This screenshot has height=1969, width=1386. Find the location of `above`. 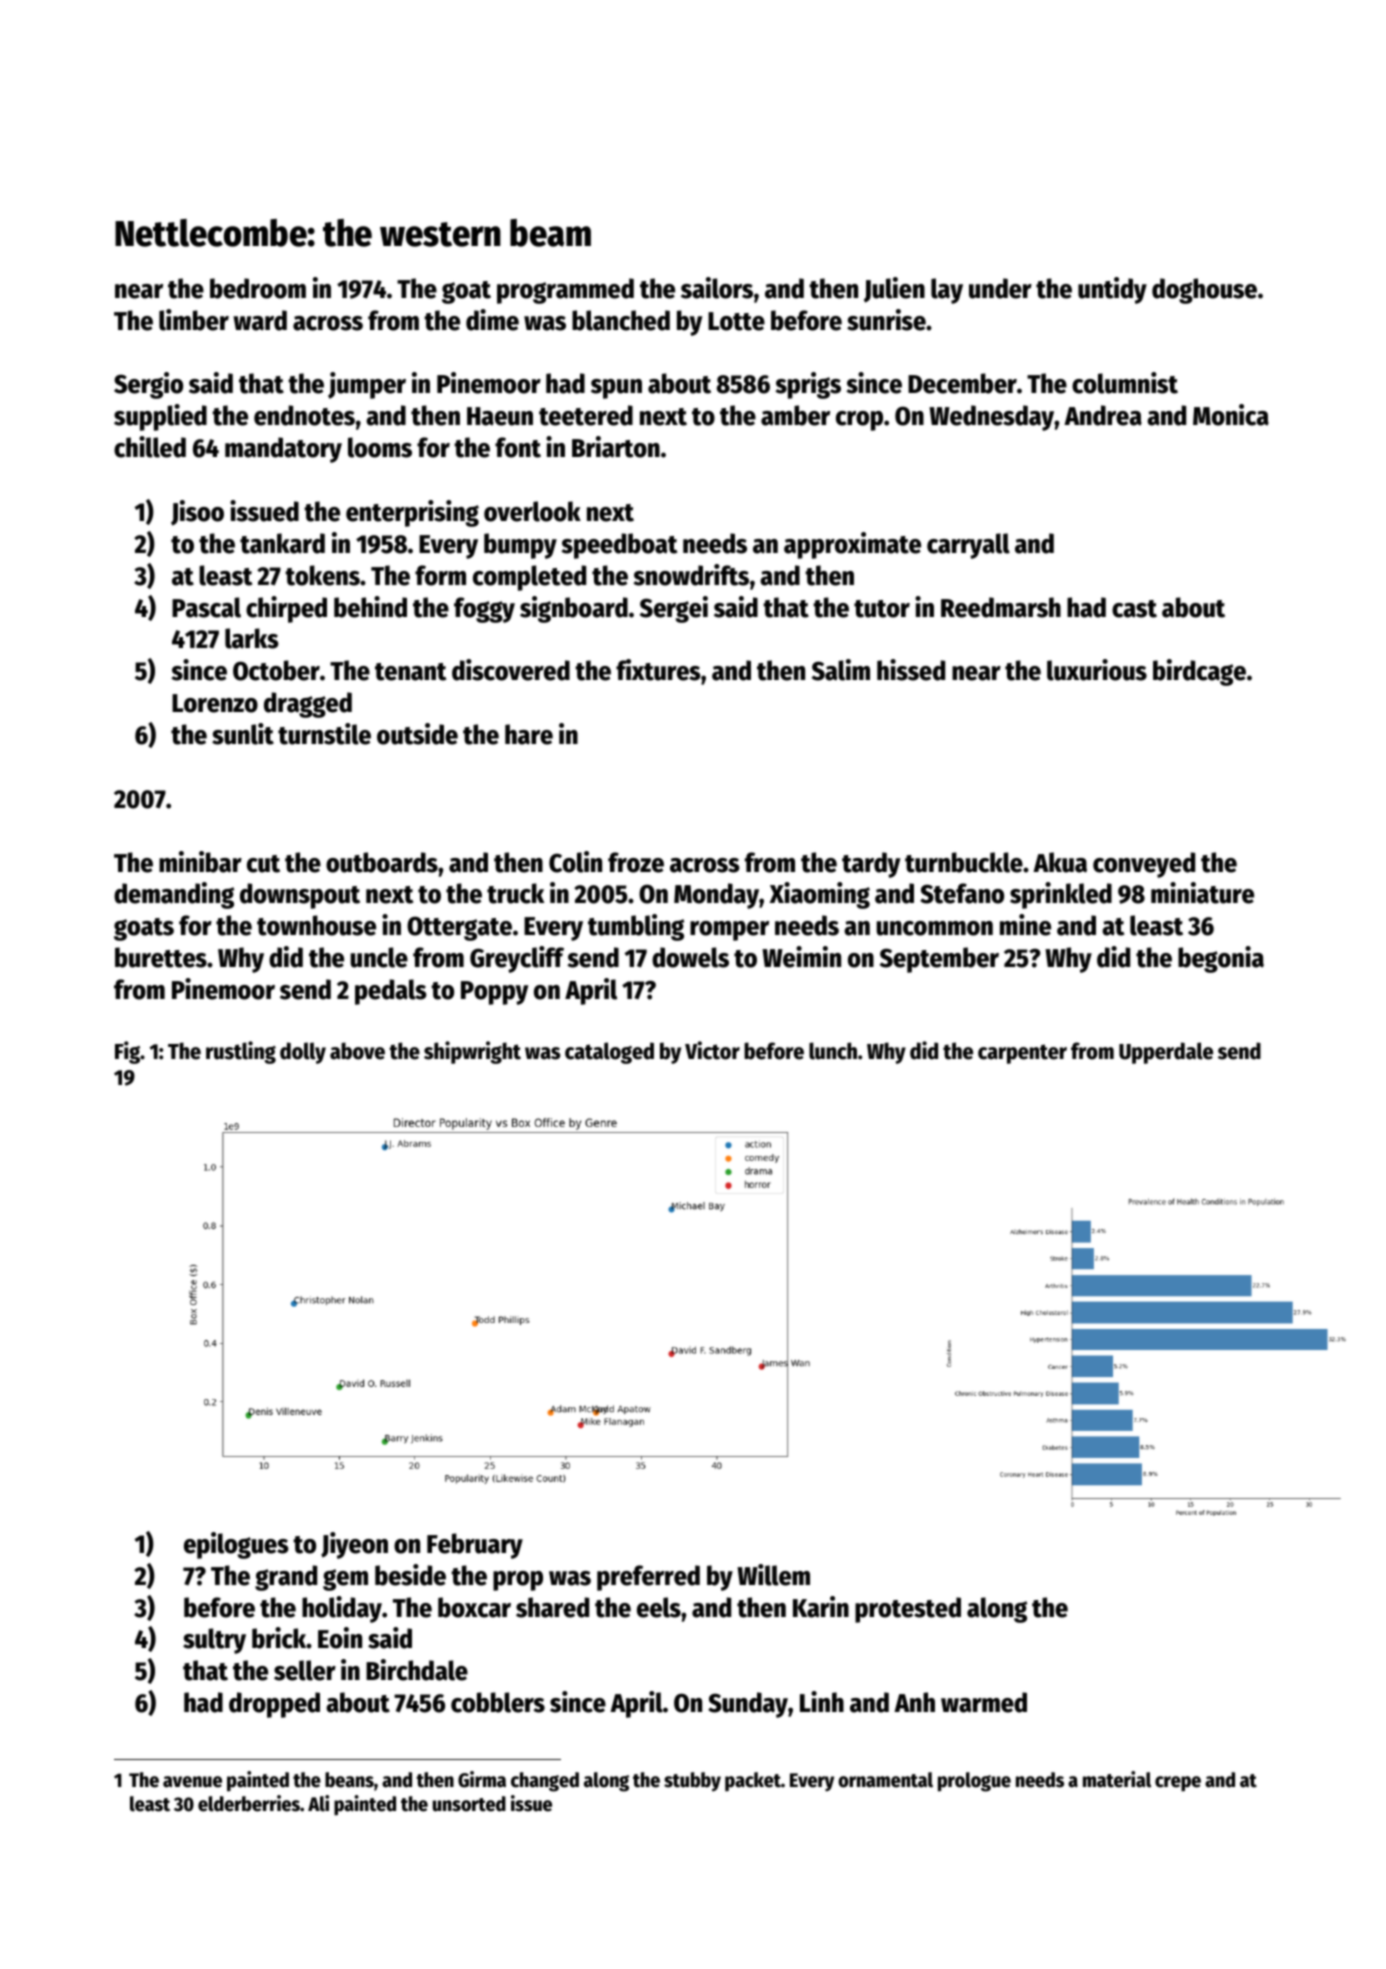

above is located at coordinates (357, 1051).
